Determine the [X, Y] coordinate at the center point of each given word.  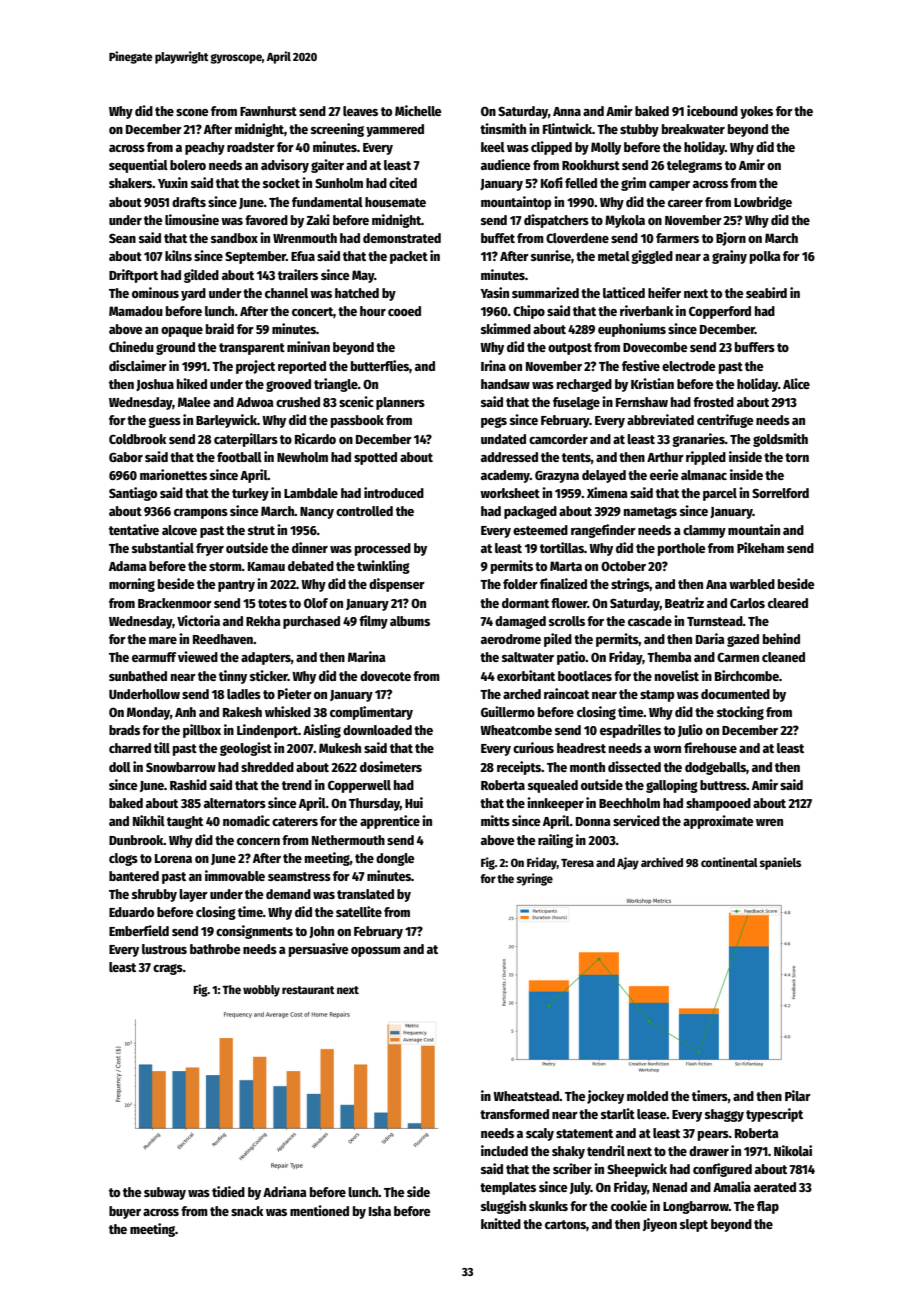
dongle [395, 859]
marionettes [173, 474]
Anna [567, 111]
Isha [380, 1211]
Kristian [652, 383]
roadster [251, 147]
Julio [690, 730]
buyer [125, 1212]
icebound [712, 110]
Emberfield [139, 930]
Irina [493, 365]
